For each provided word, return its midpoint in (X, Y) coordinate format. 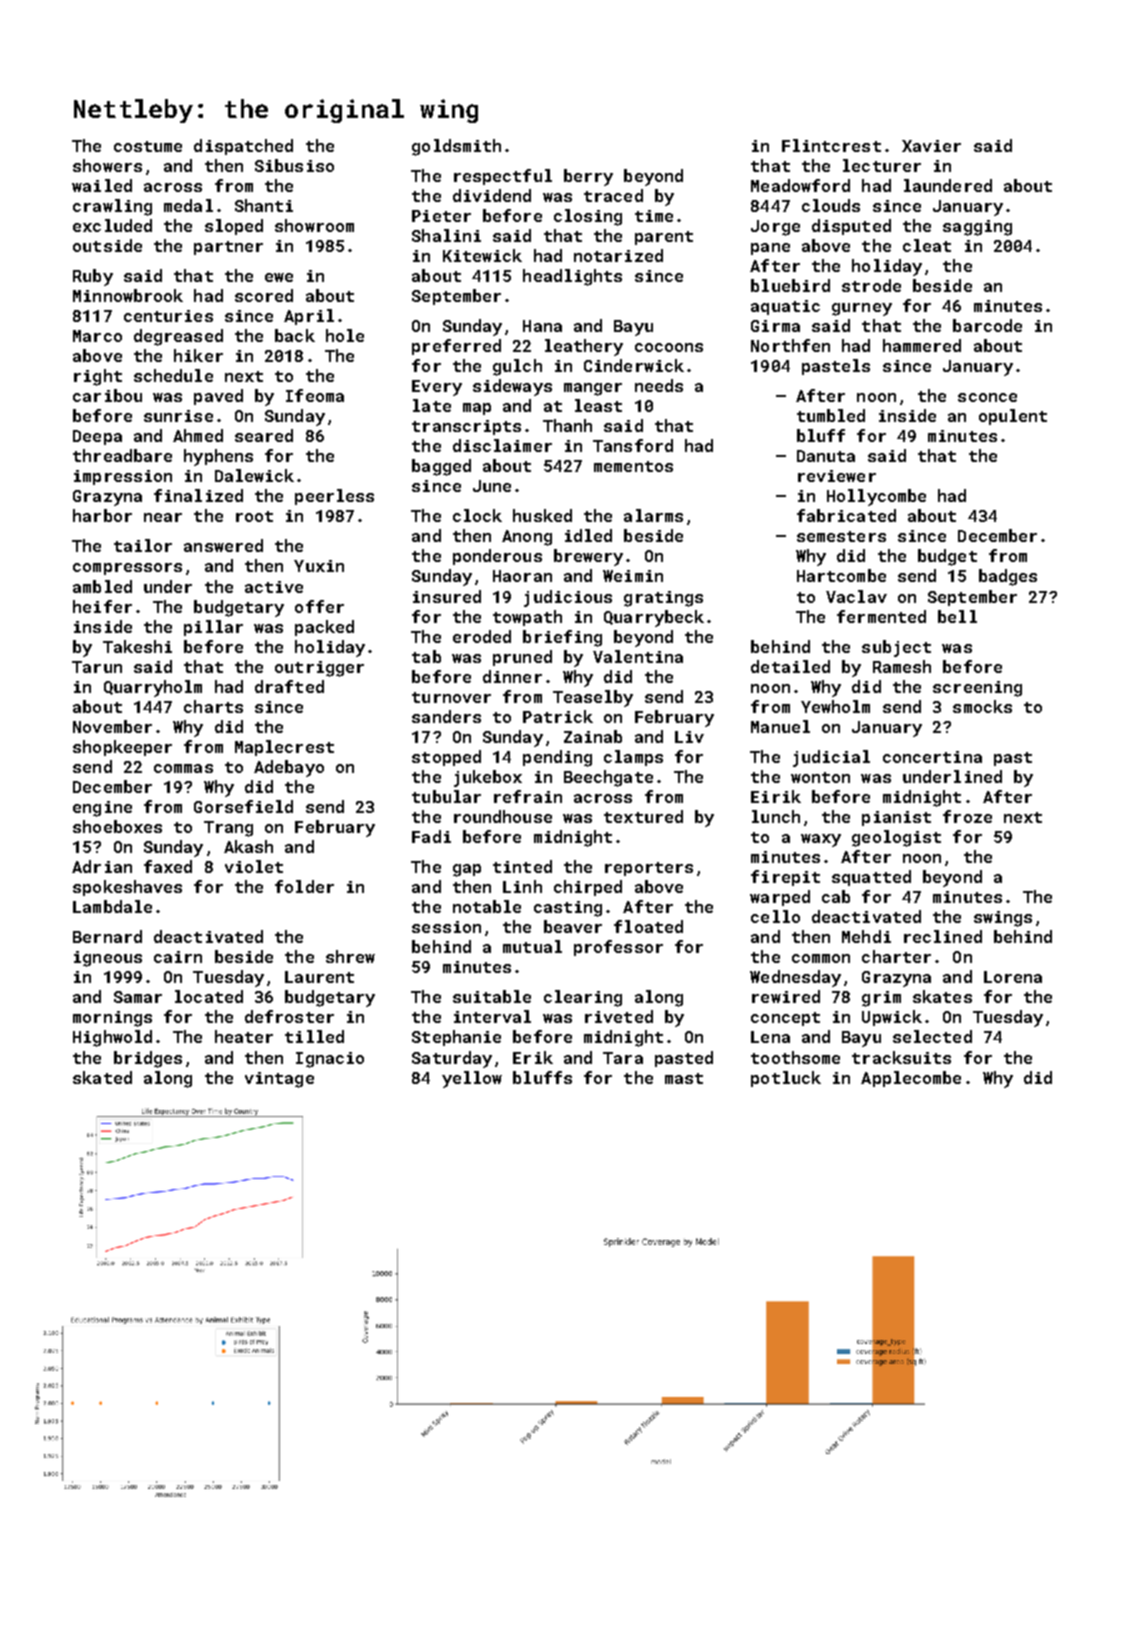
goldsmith (456, 147)
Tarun (97, 667)
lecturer (882, 165)
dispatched (243, 147)
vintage (279, 1080)
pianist (896, 818)
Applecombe (911, 1079)
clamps (633, 758)
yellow (472, 1079)
